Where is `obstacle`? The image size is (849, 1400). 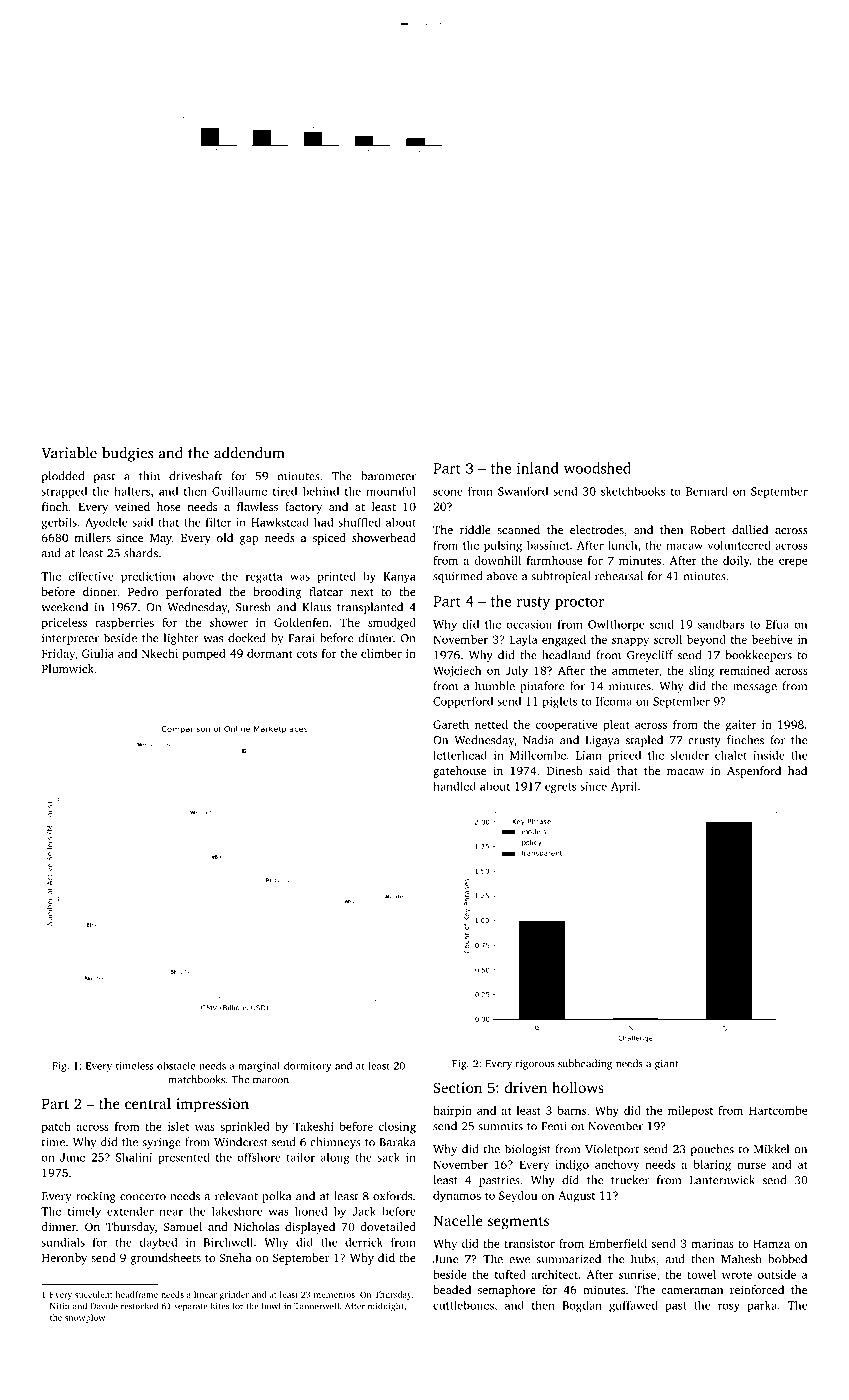 obstacle is located at coordinates (176, 1066).
